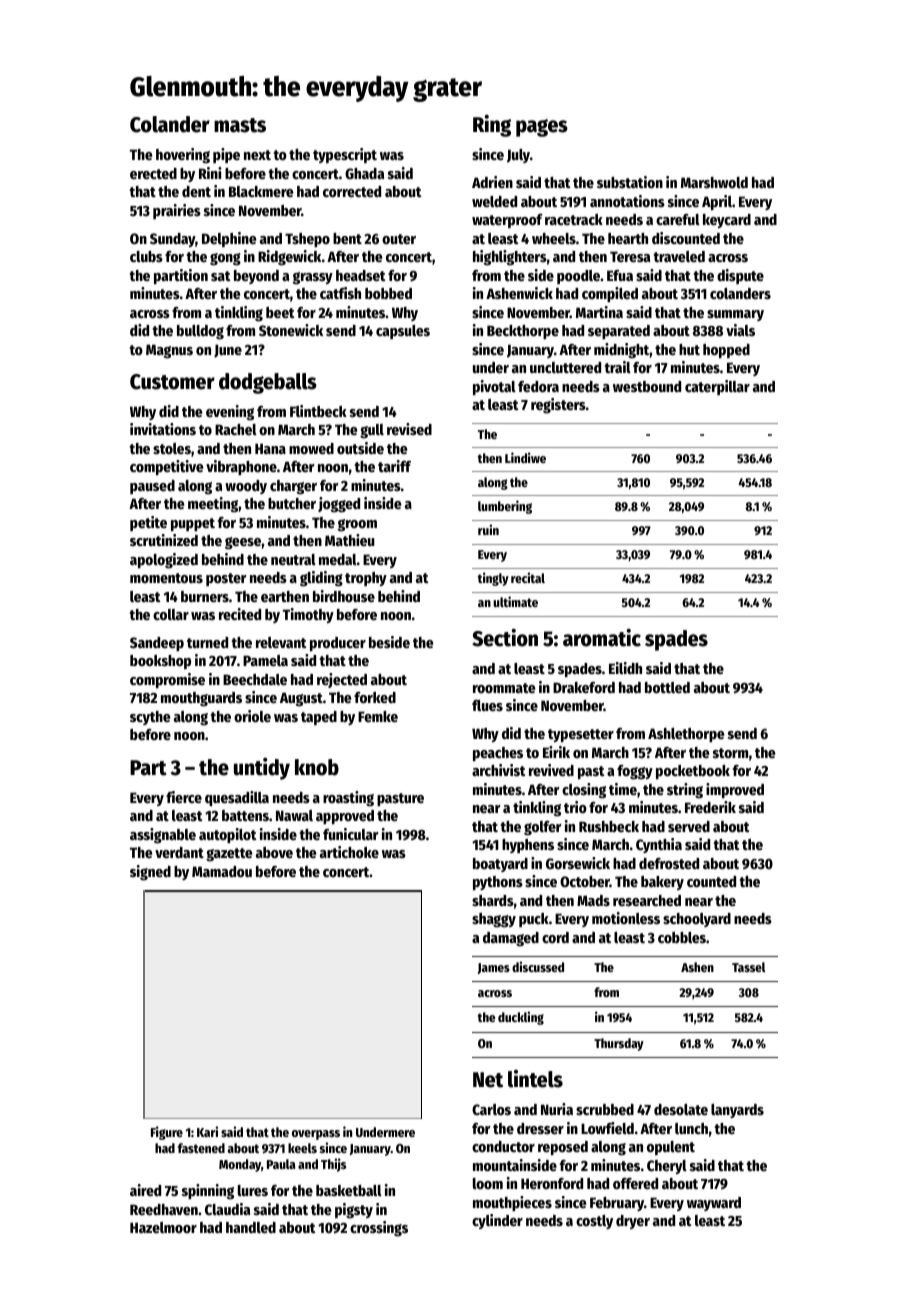 The image size is (908, 1316). Describe the element at coordinates (207, 642) in the document. I see `turned` at that location.
